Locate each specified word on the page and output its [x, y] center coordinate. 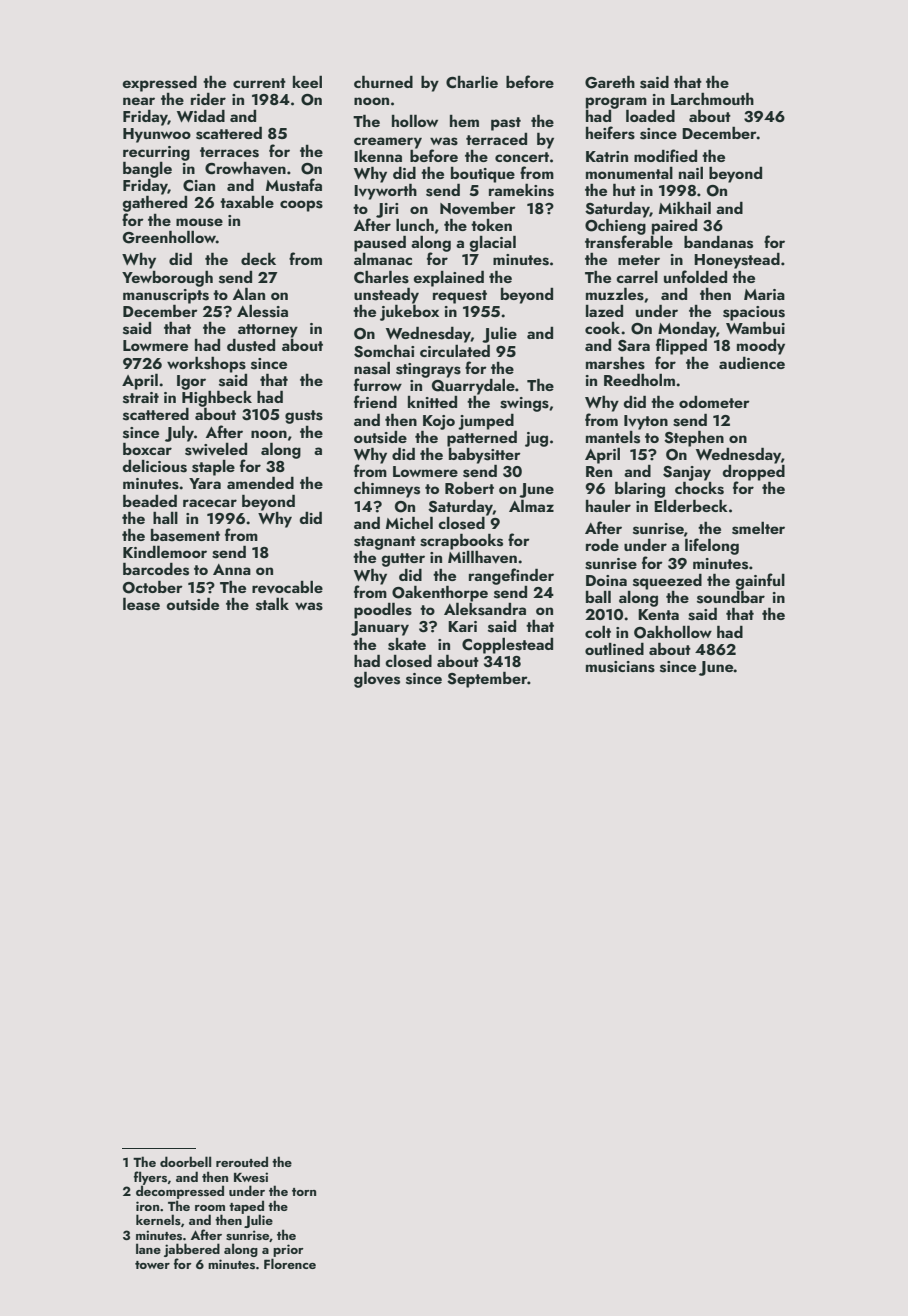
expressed [159, 84]
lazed [604, 311]
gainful [760, 581]
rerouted [242, 1161]
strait [141, 398]
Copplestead [507, 646]
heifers [610, 133]
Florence [290, 1263]
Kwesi [251, 1177]
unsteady [386, 296]
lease [141, 604]
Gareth [610, 82]
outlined [614, 649]
